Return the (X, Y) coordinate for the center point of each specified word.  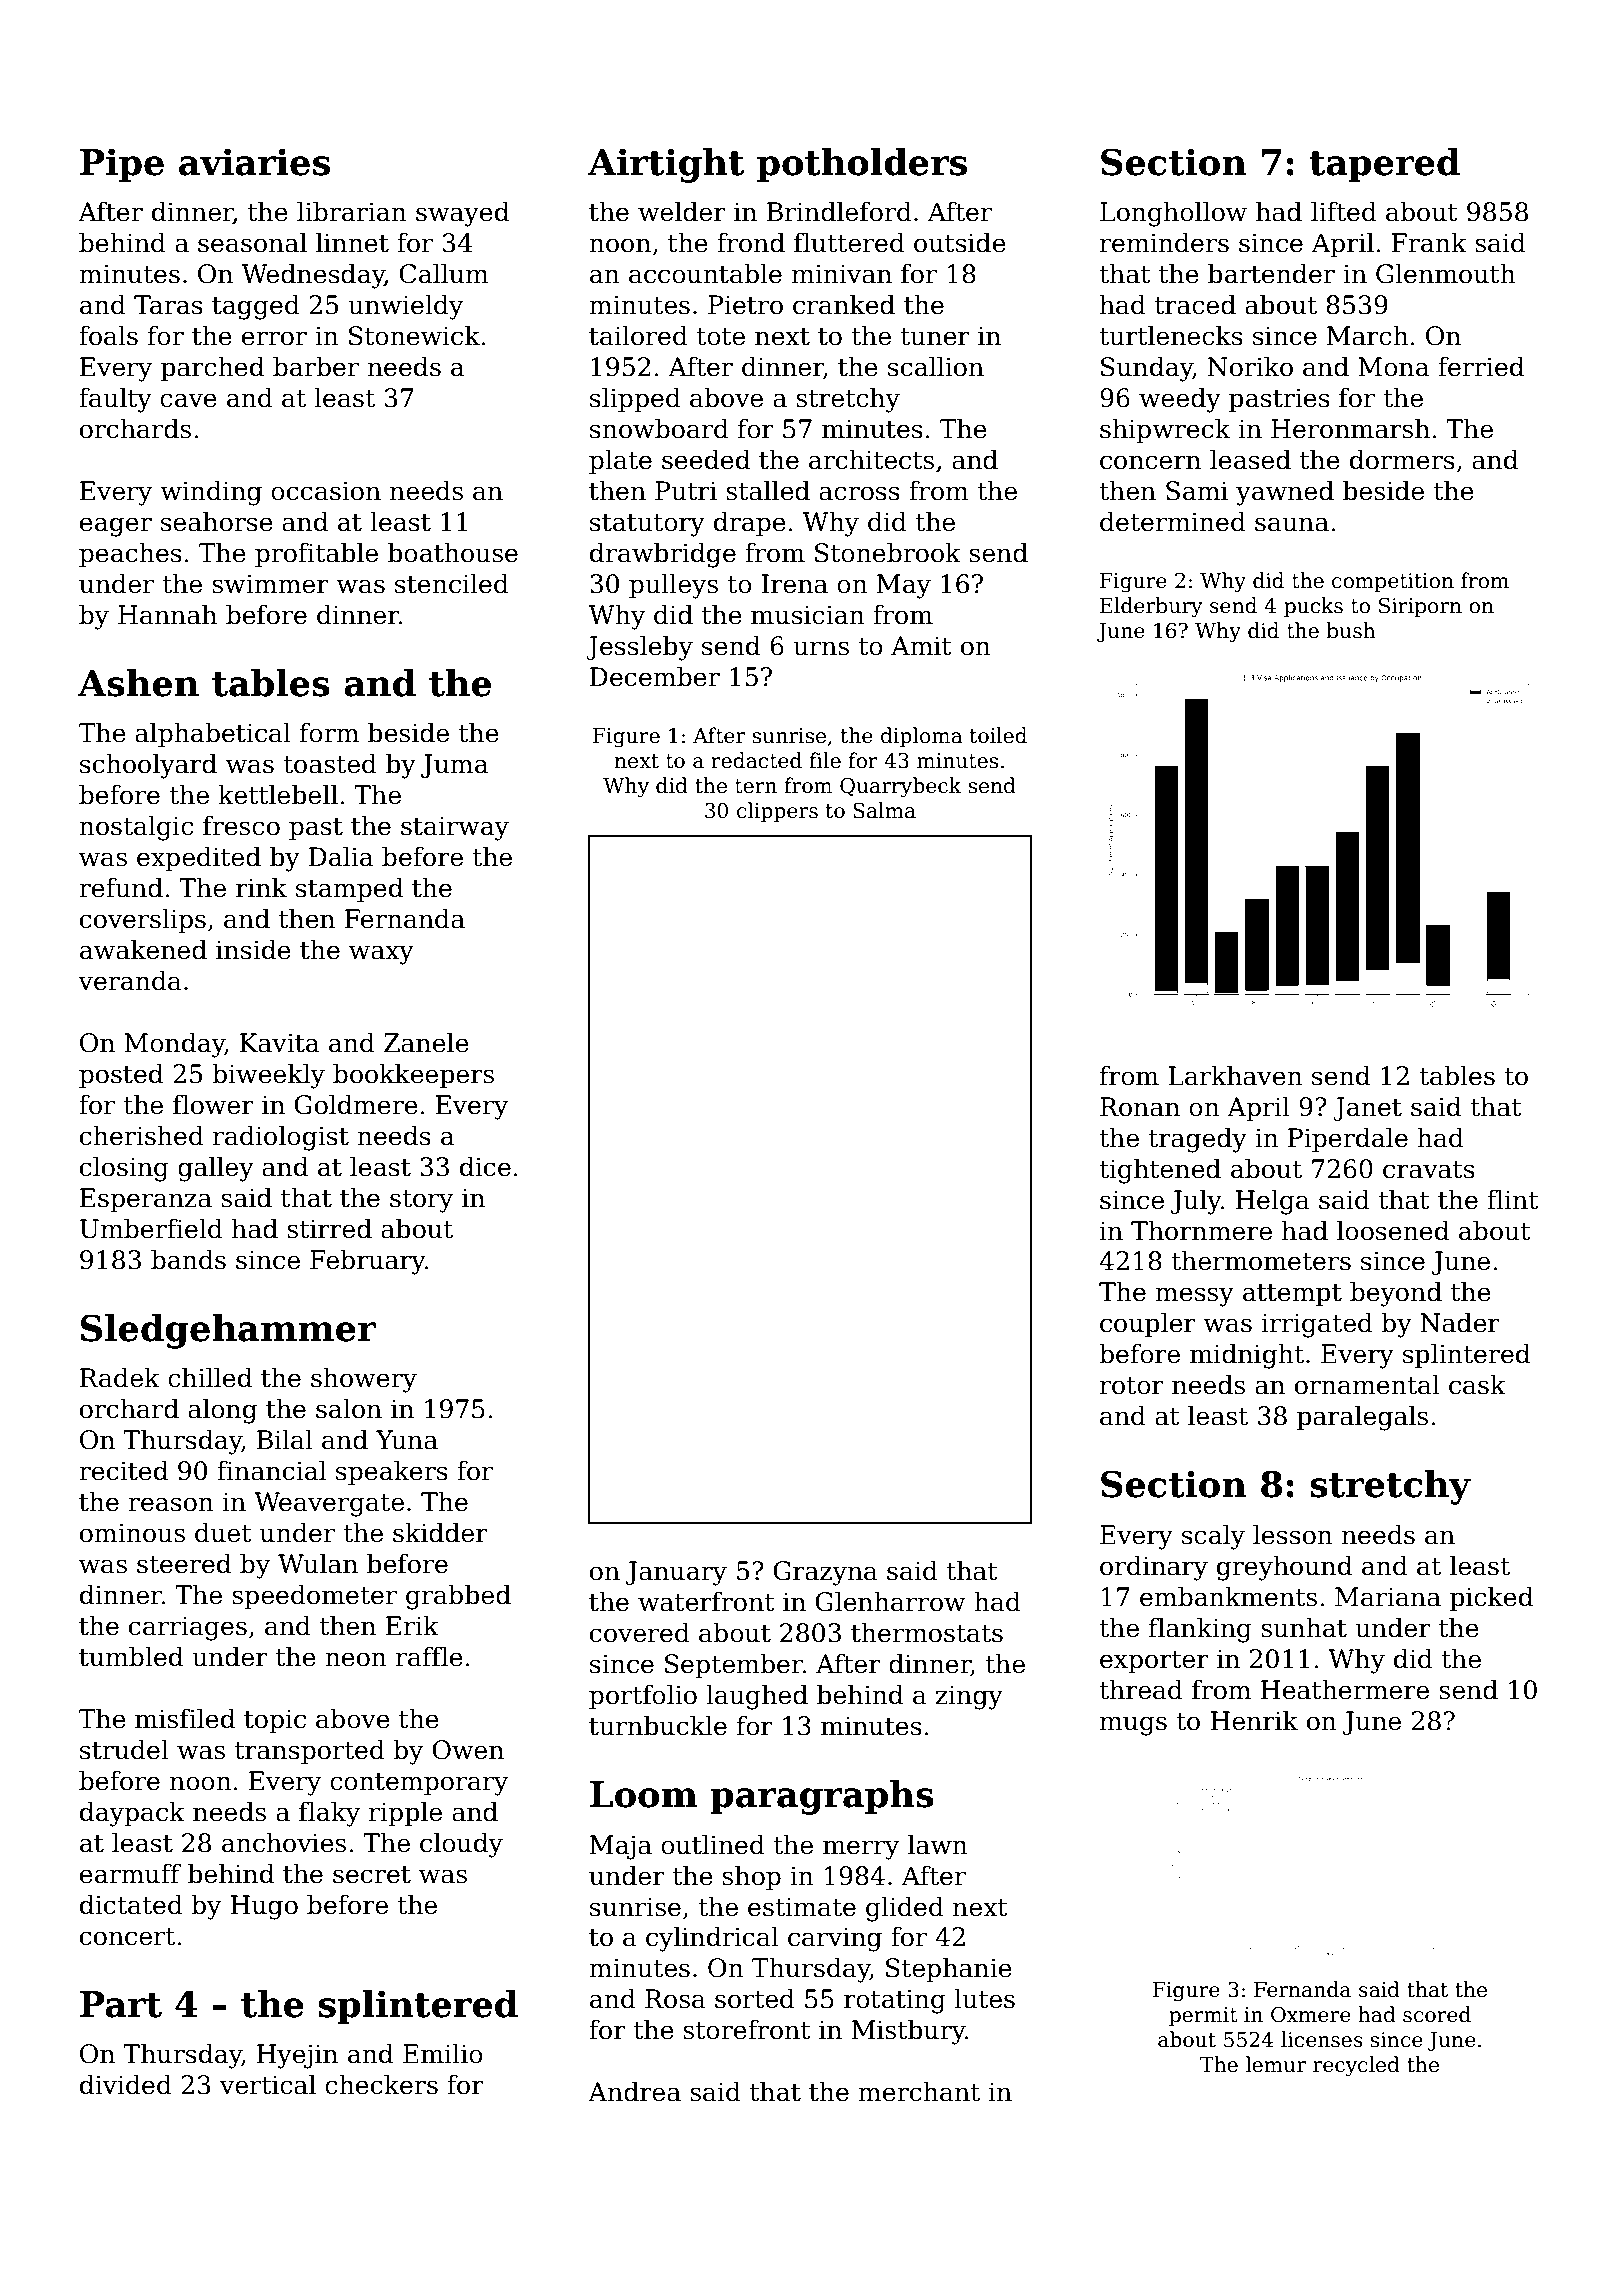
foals (108, 335)
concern (1150, 462)
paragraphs (822, 1797)
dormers (1402, 459)
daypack (132, 1814)
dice (485, 1166)
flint (1513, 1199)
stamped (349, 889)
